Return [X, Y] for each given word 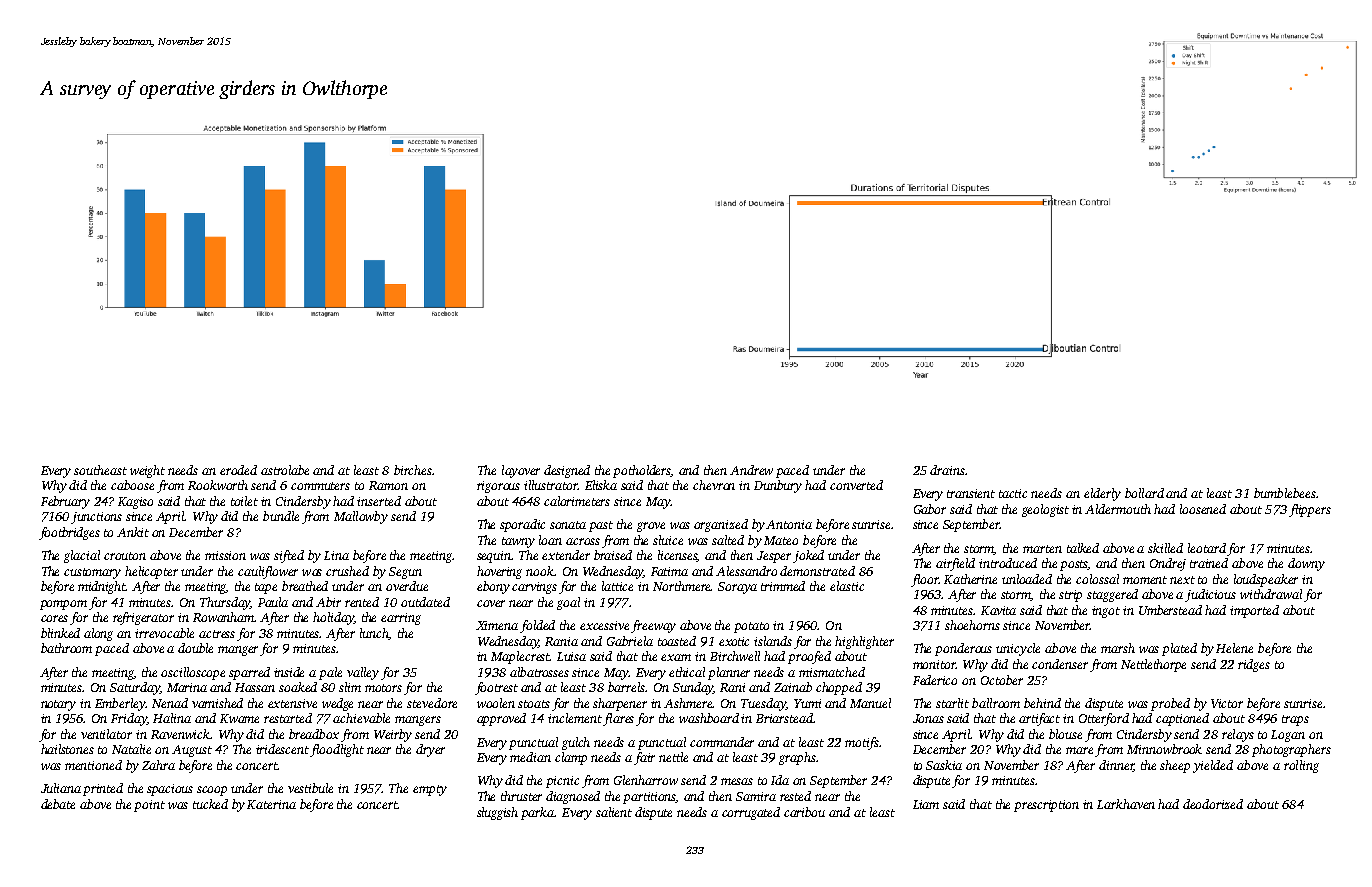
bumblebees [1285, 493]
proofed [809, 657]
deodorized [1213, 804]
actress [217, 634]
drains [947, 470]
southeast [100, 470]
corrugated [751, 813]
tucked [210, 804]
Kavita [998, 610]
